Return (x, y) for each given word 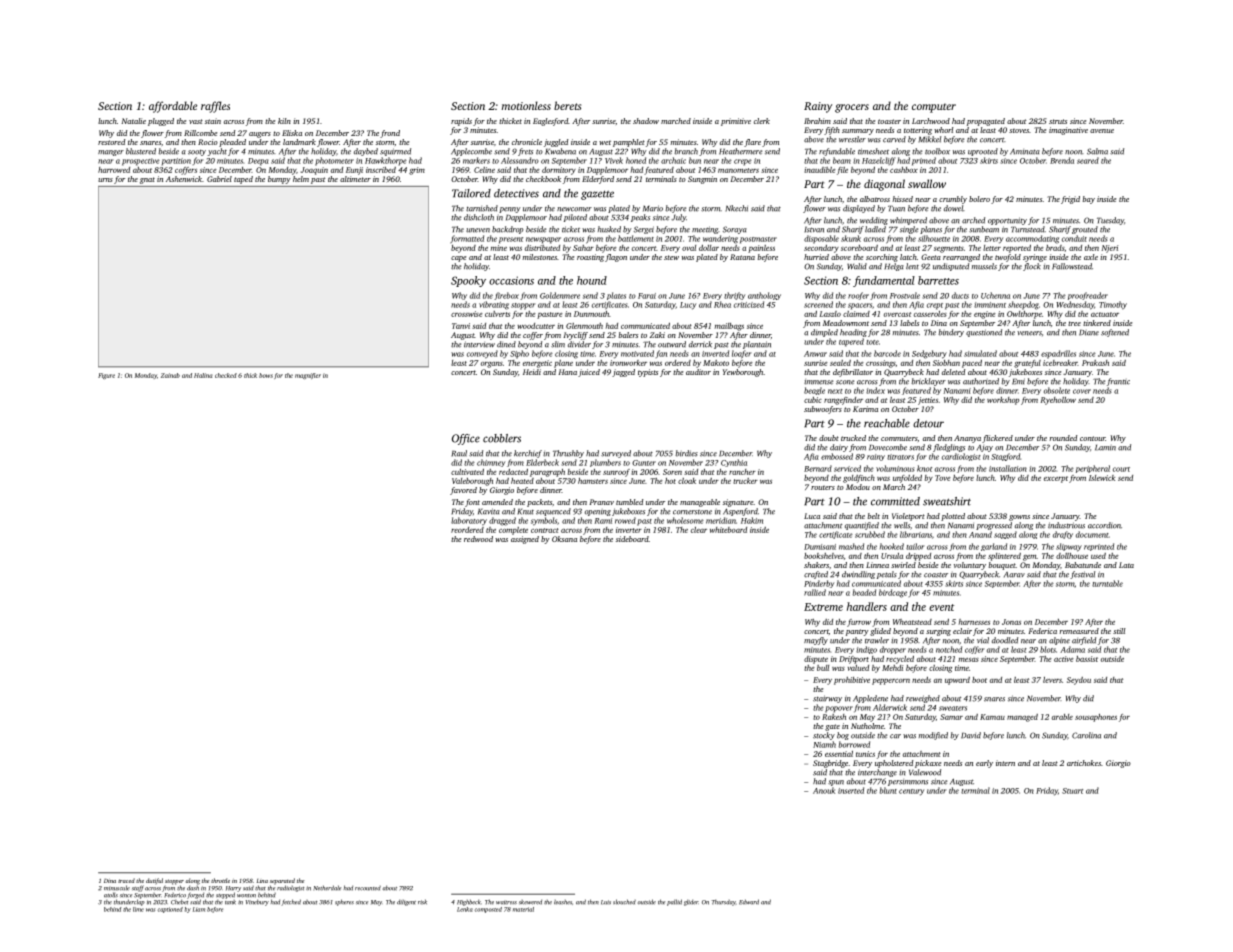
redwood (478, 539)
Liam (199, 909)
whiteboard (728, 530)
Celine (484, 170)
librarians (916, 534)
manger (111, 153)
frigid (1070, 200)
